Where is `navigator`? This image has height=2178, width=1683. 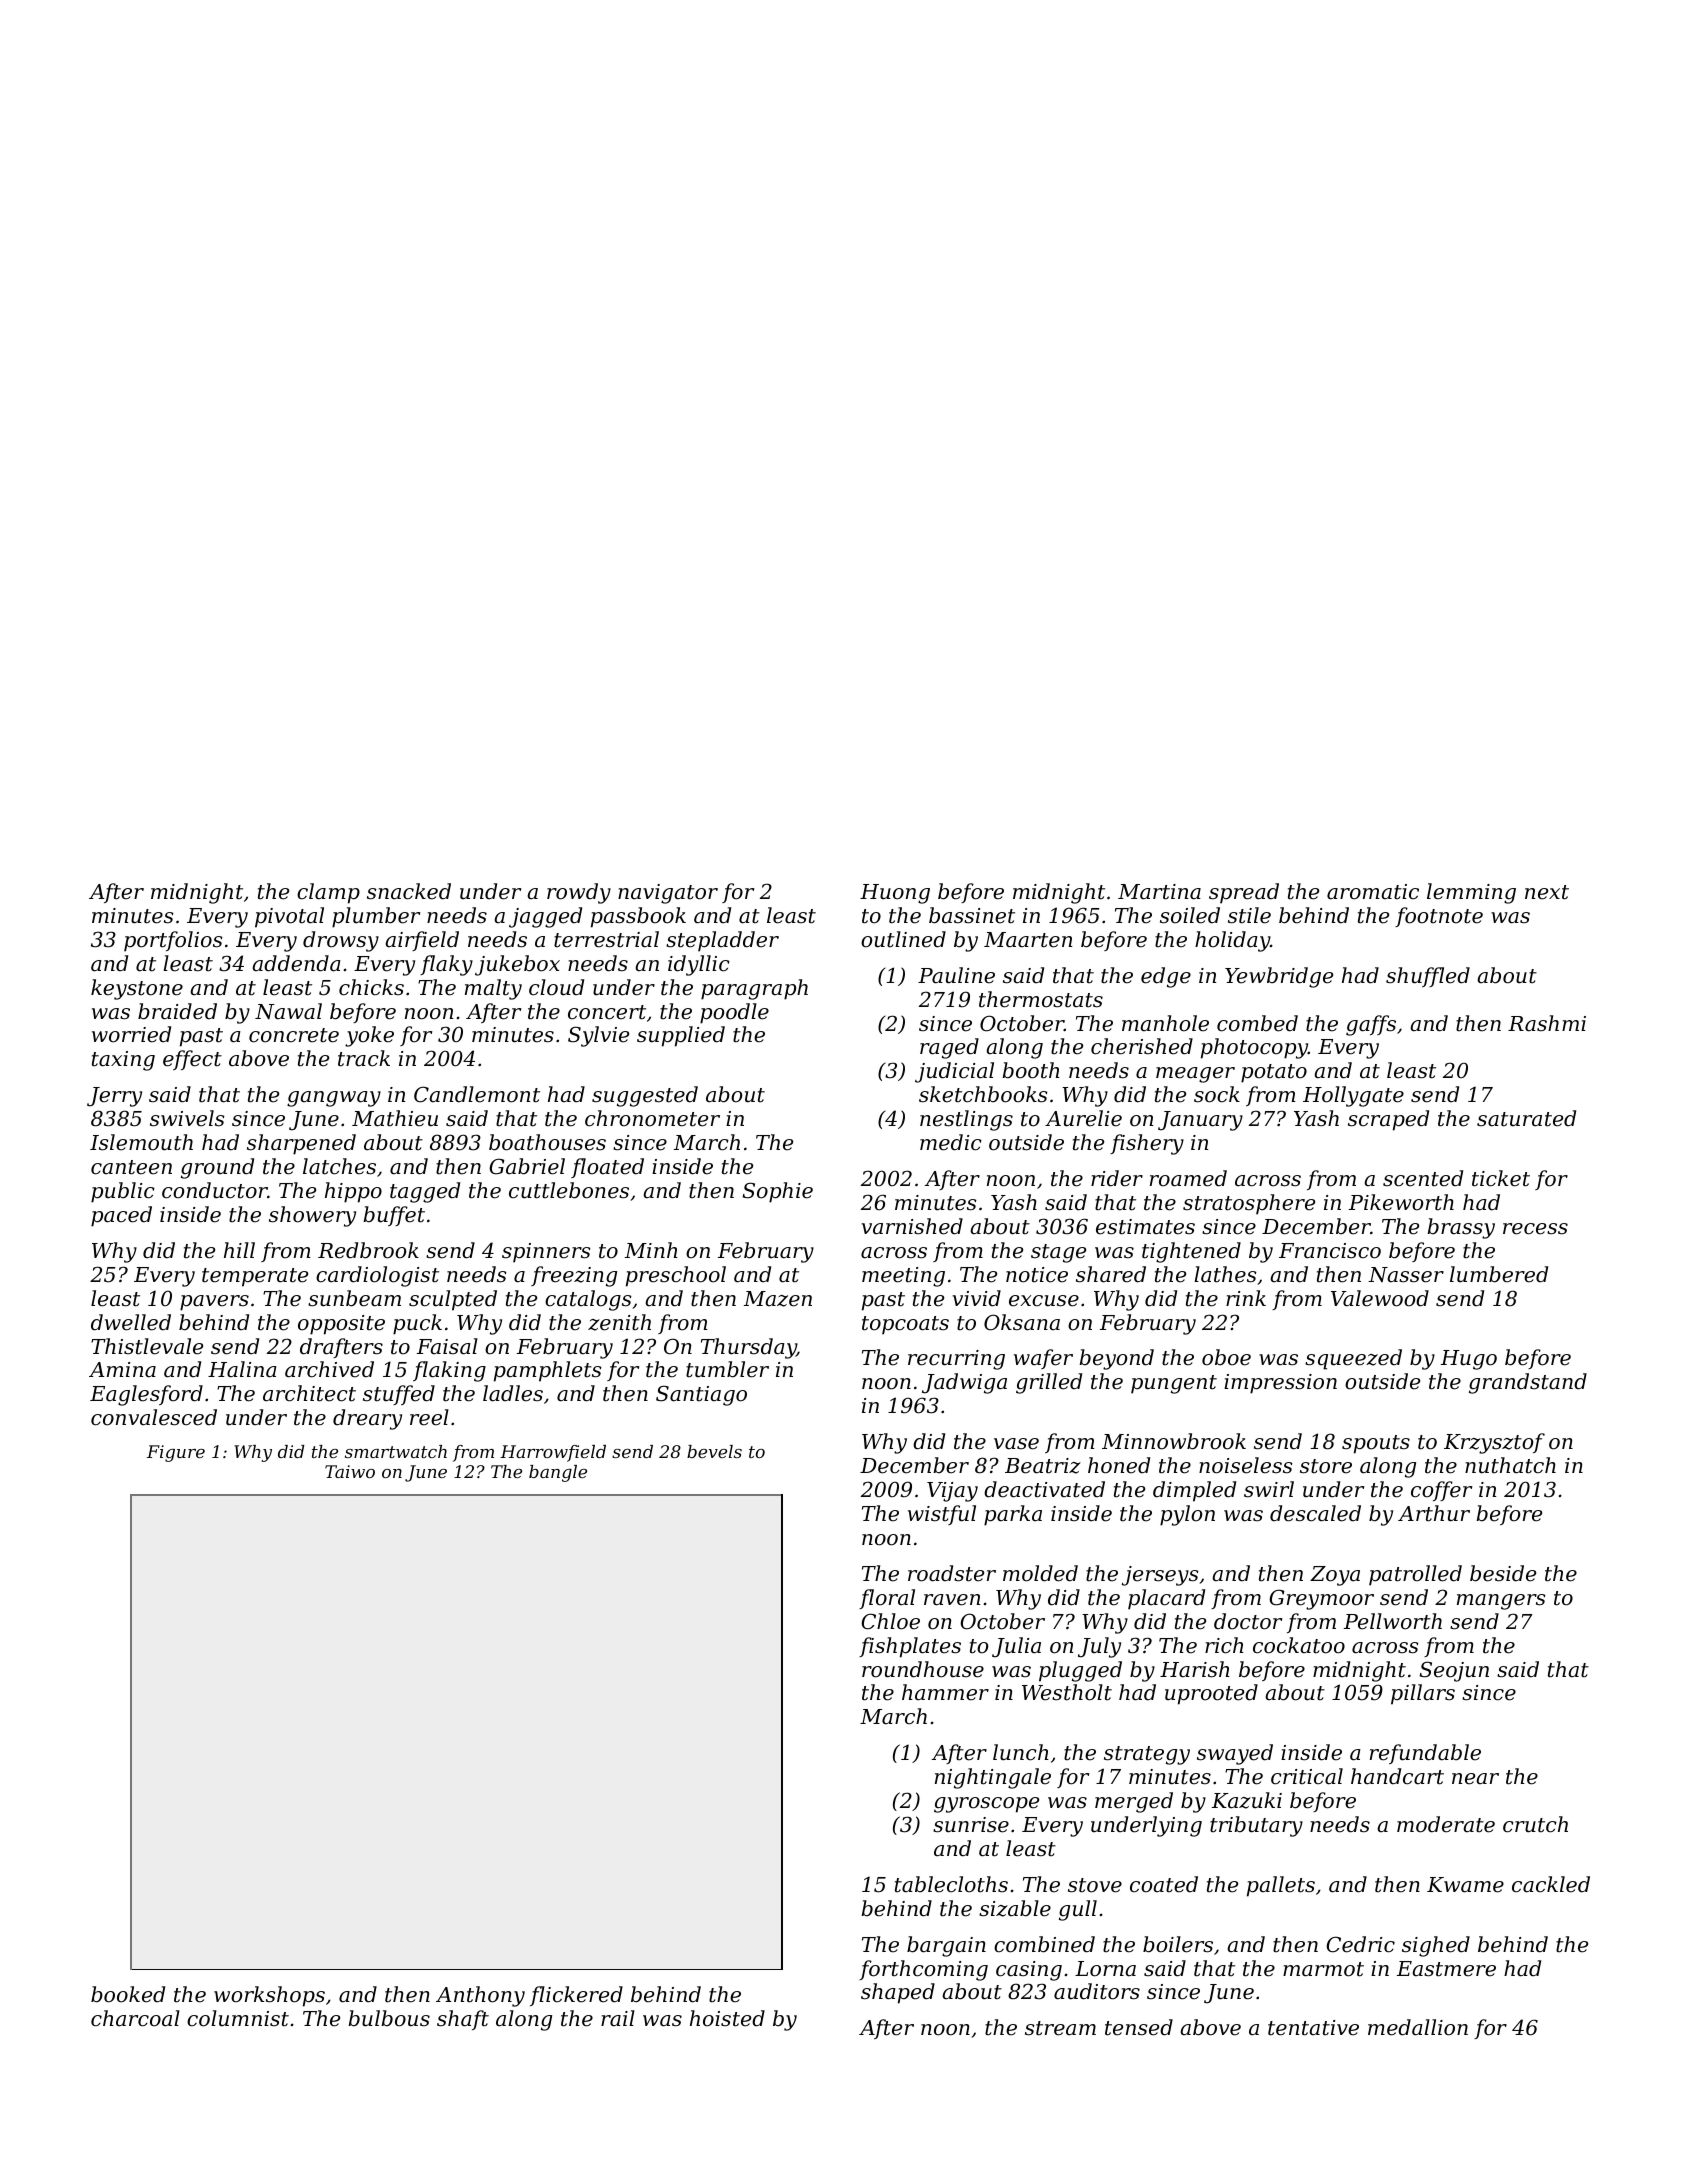
navigator is located at coordinates (668, 894).
